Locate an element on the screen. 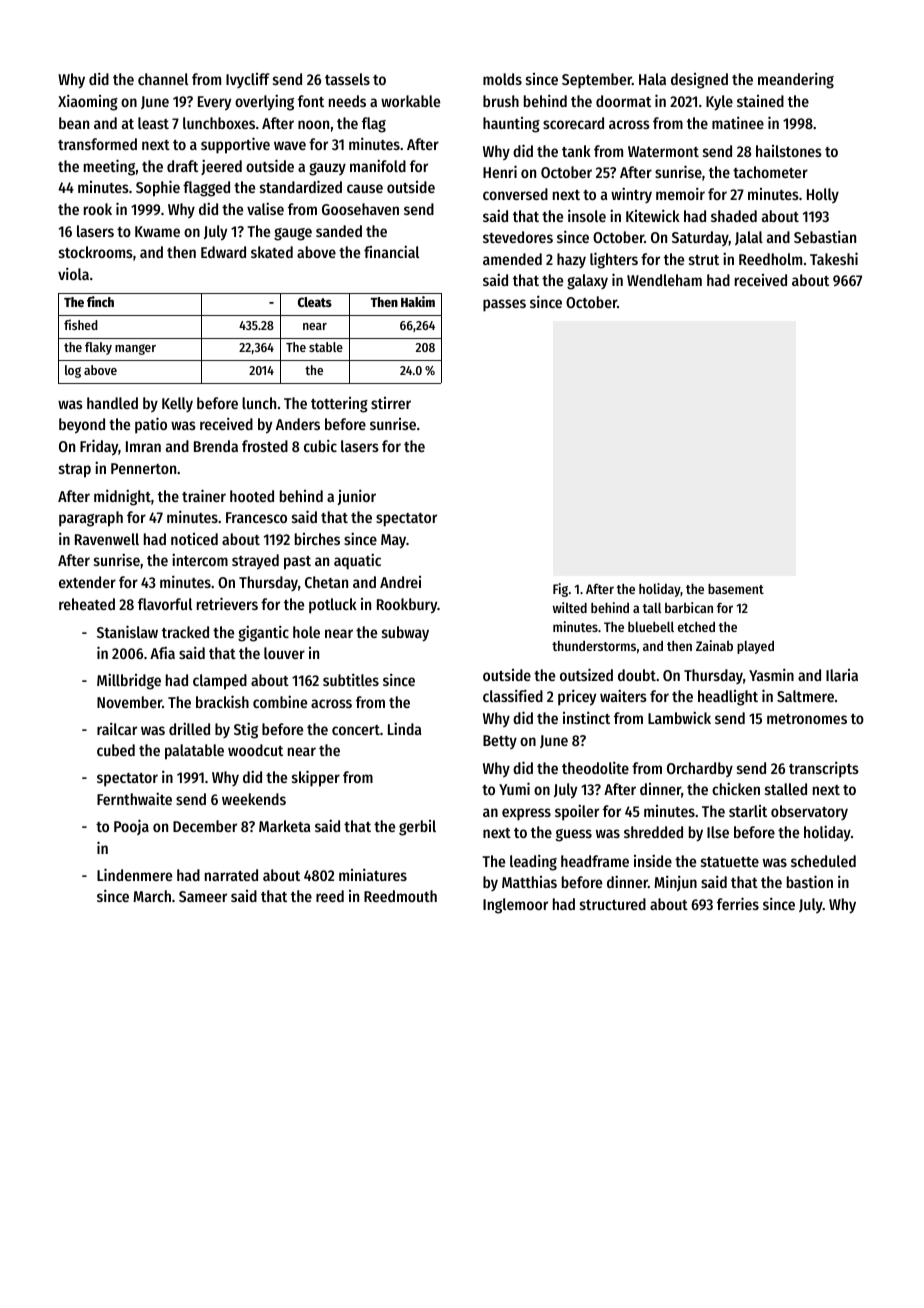  Takeshi is located at coordinates (834, 258).
